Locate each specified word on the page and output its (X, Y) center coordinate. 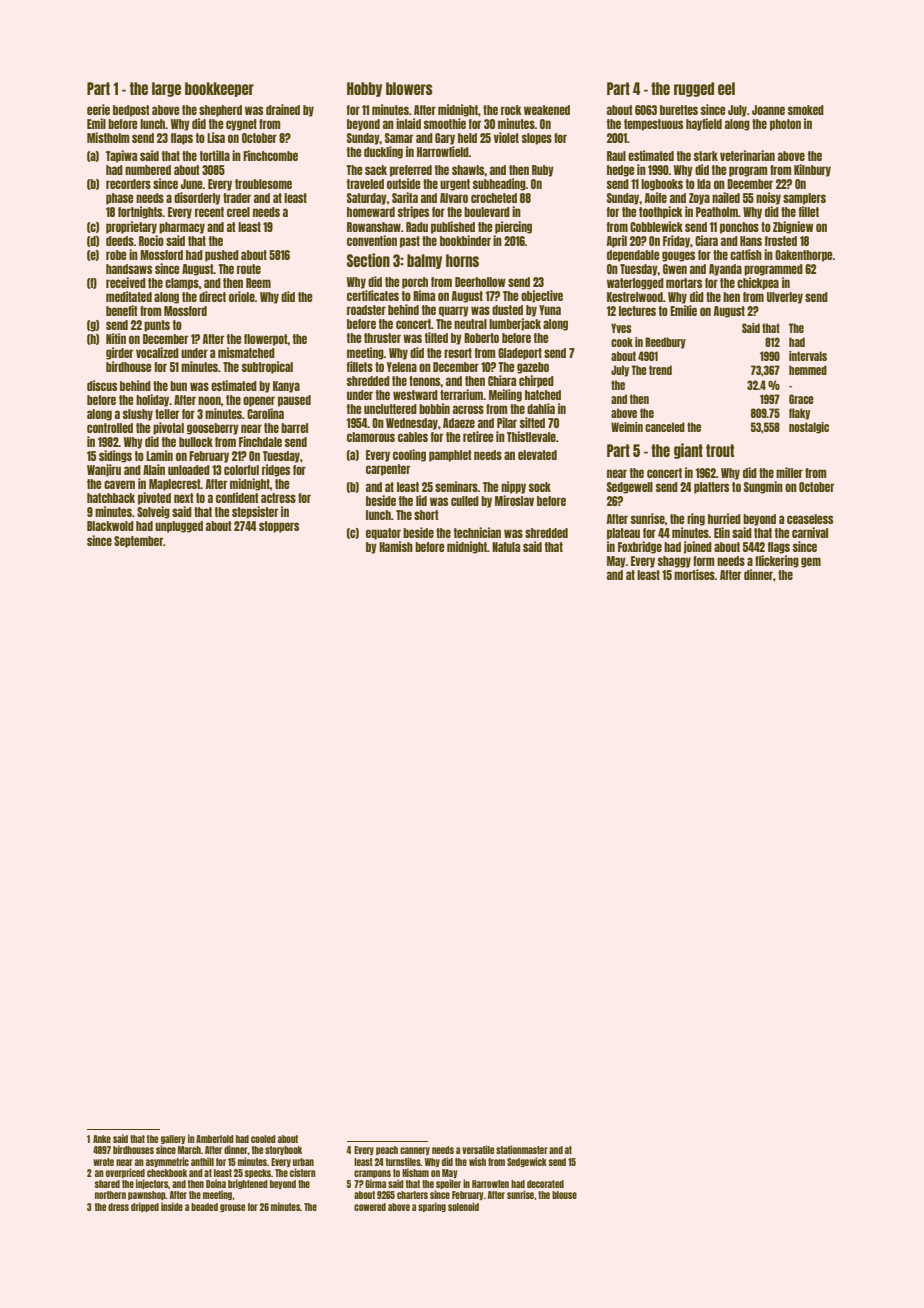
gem (811, 562)
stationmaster (522, 1149)
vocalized (157, 352)
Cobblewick (656, 226)
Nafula (506, 547)
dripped (145, 1207)
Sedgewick (527, 1162)
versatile (478, 1149)
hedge (621, 171)
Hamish (396, 546)
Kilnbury (812, 170)
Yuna (550, 310)
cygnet (241, 125)
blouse (564, 1195)
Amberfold (215, 1139)
